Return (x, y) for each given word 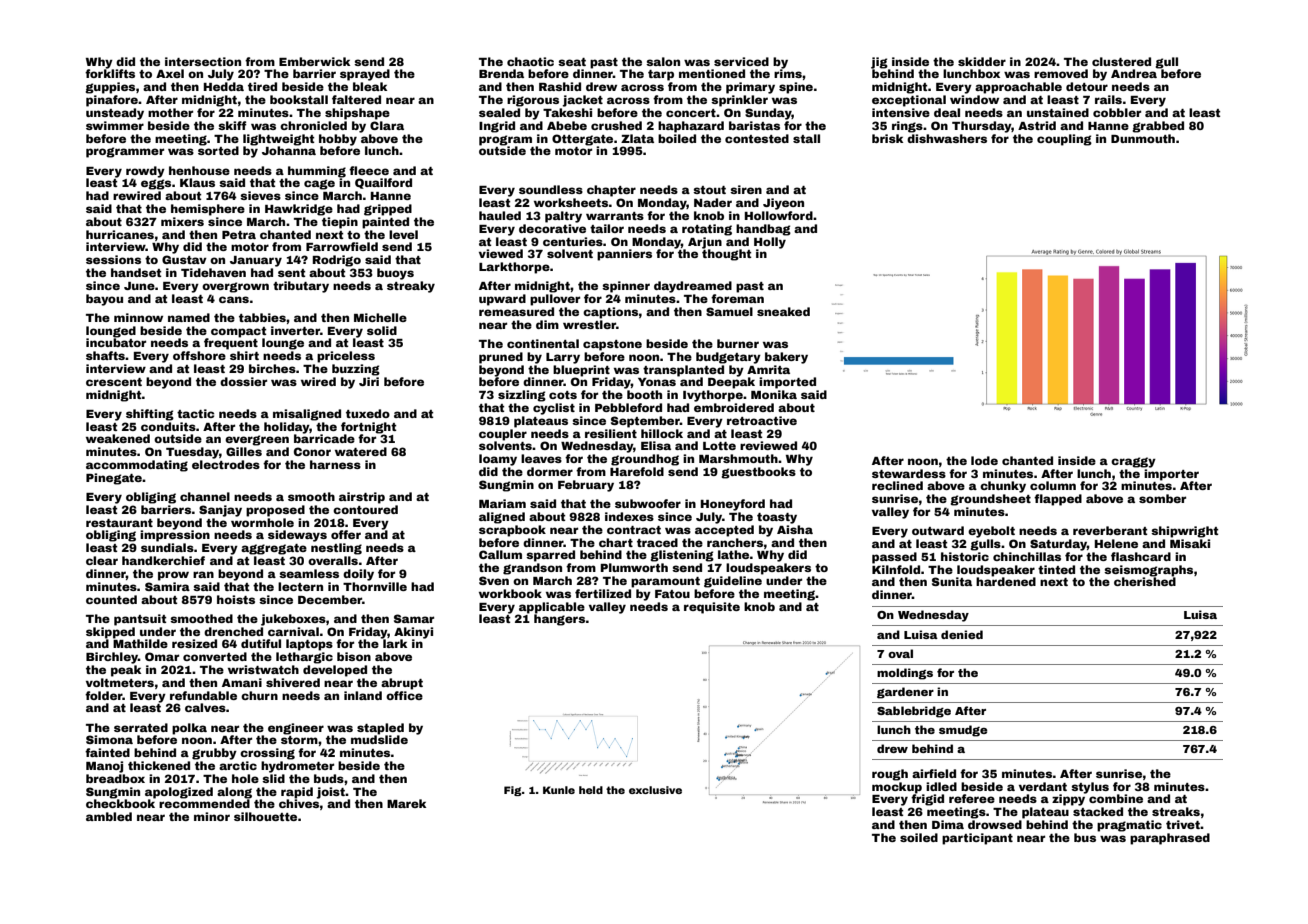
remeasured (516, 311)
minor (212, 816)
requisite (712, 608)
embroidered (734, 407)
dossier (243, 381)
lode (984, 460)
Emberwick (314, 61)
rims (788, 73)
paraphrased (1170, 839)
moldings (905, 674)
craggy (1133, 462)
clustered (1121, 61)
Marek (406, 803)
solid (382, 330)
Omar (162, 656)
